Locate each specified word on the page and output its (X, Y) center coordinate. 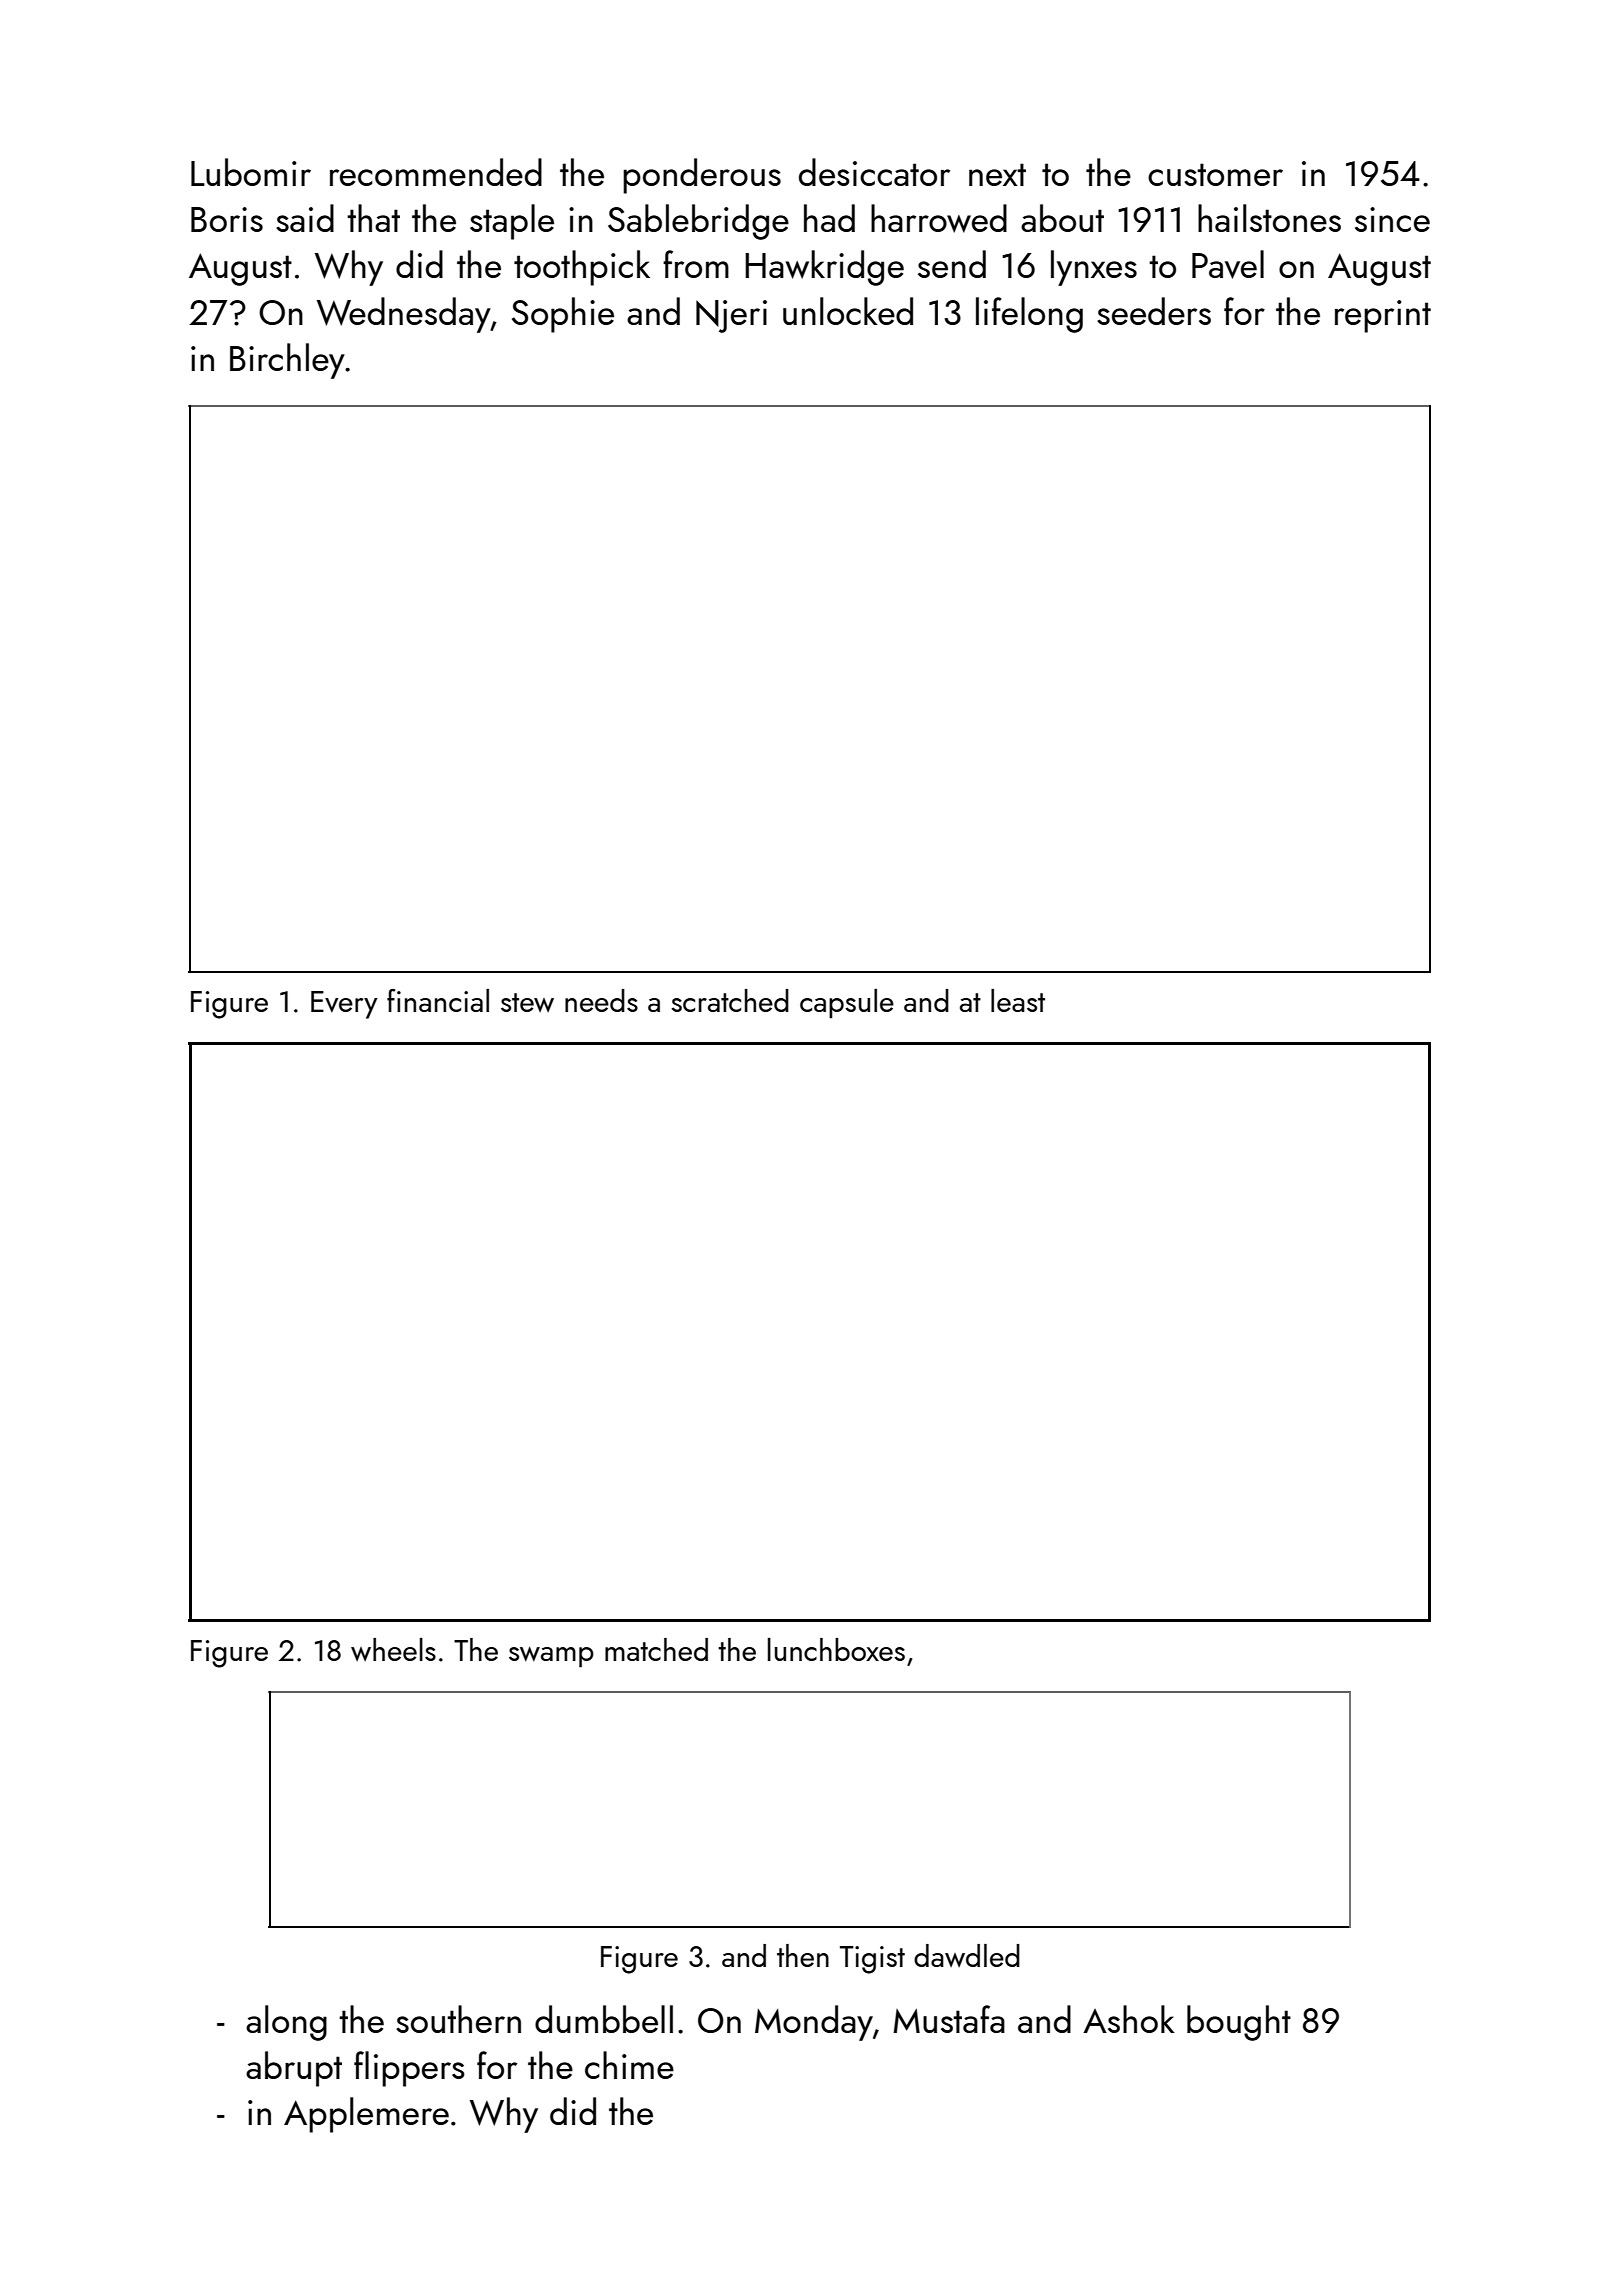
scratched (730, 1000)
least (1018, 1000)
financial (438, 1000)
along (286, 2023)
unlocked (848, 311)
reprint (1383, 316)
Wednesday (404, 315)
